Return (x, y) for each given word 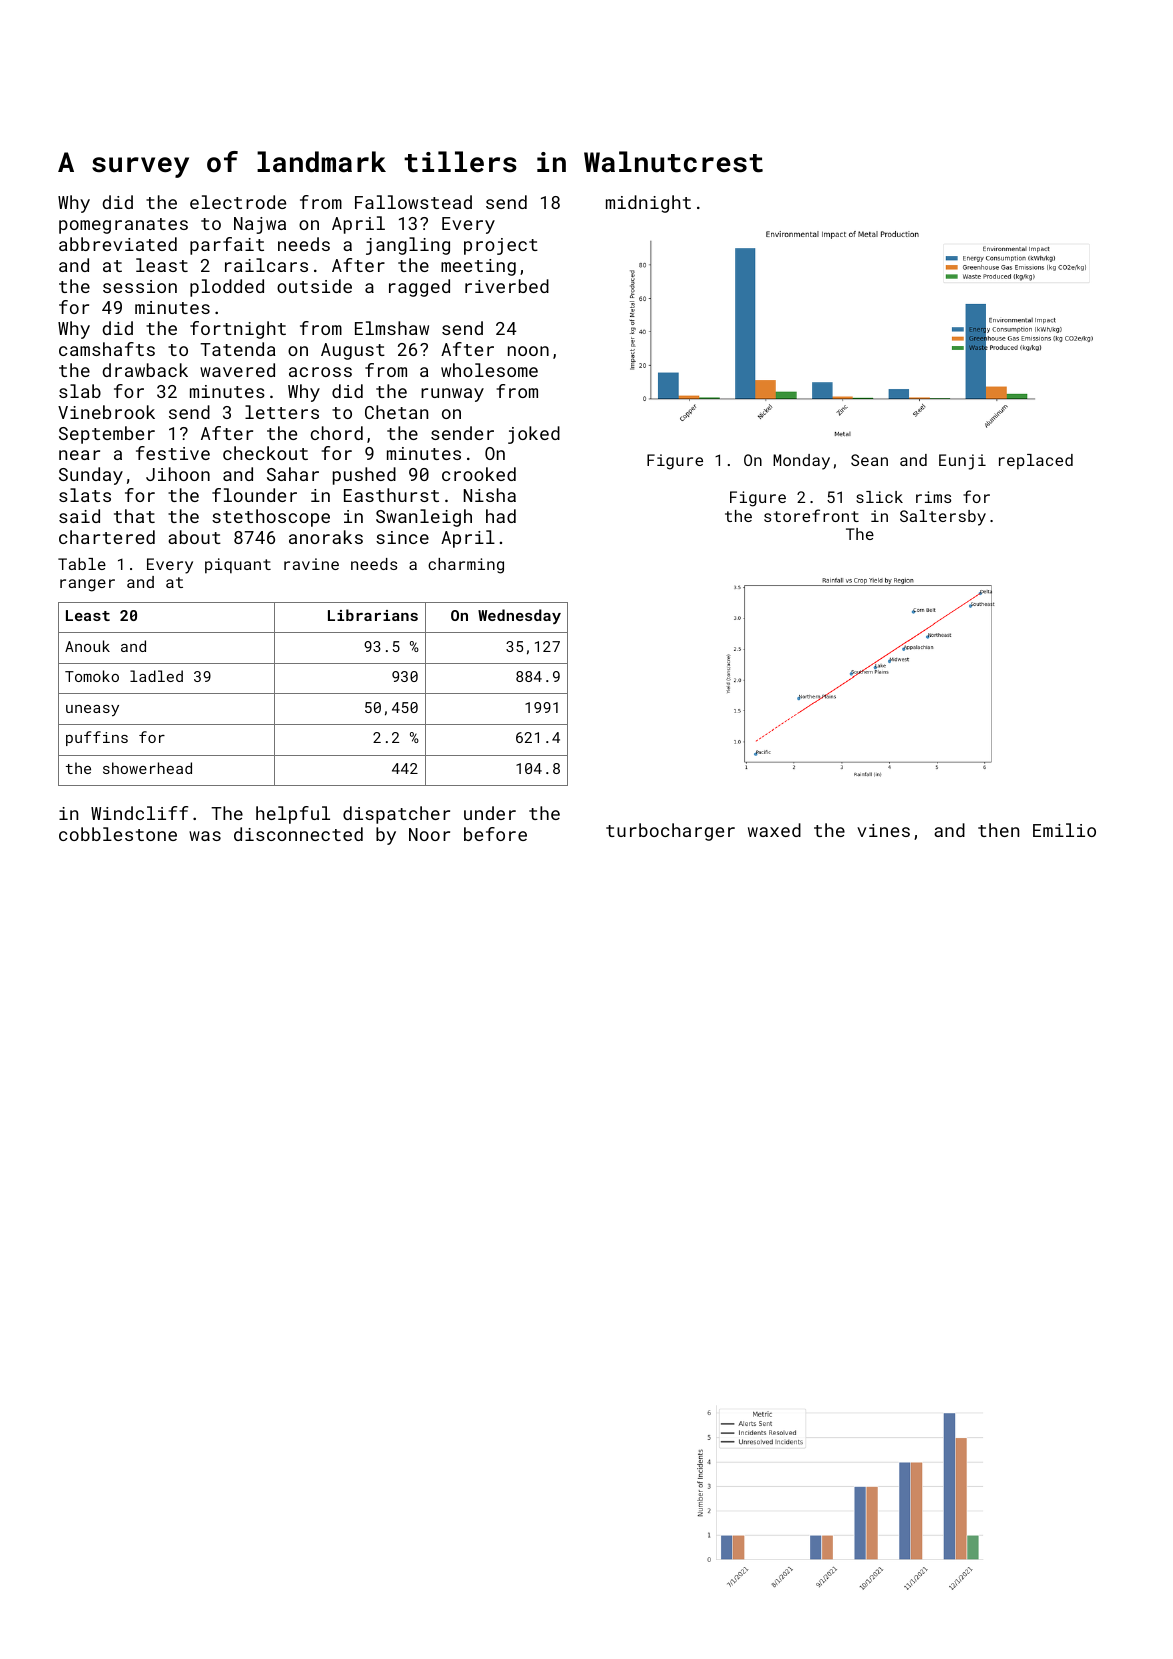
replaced (1036, 462)
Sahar (293, 474)
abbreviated (118, 244)
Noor (429, 834)
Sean (869, 460)
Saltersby (943, 518)
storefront (811, 515)
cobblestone (118, 834)
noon (528, 351)
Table (82, 564)
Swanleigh (424, 518)
